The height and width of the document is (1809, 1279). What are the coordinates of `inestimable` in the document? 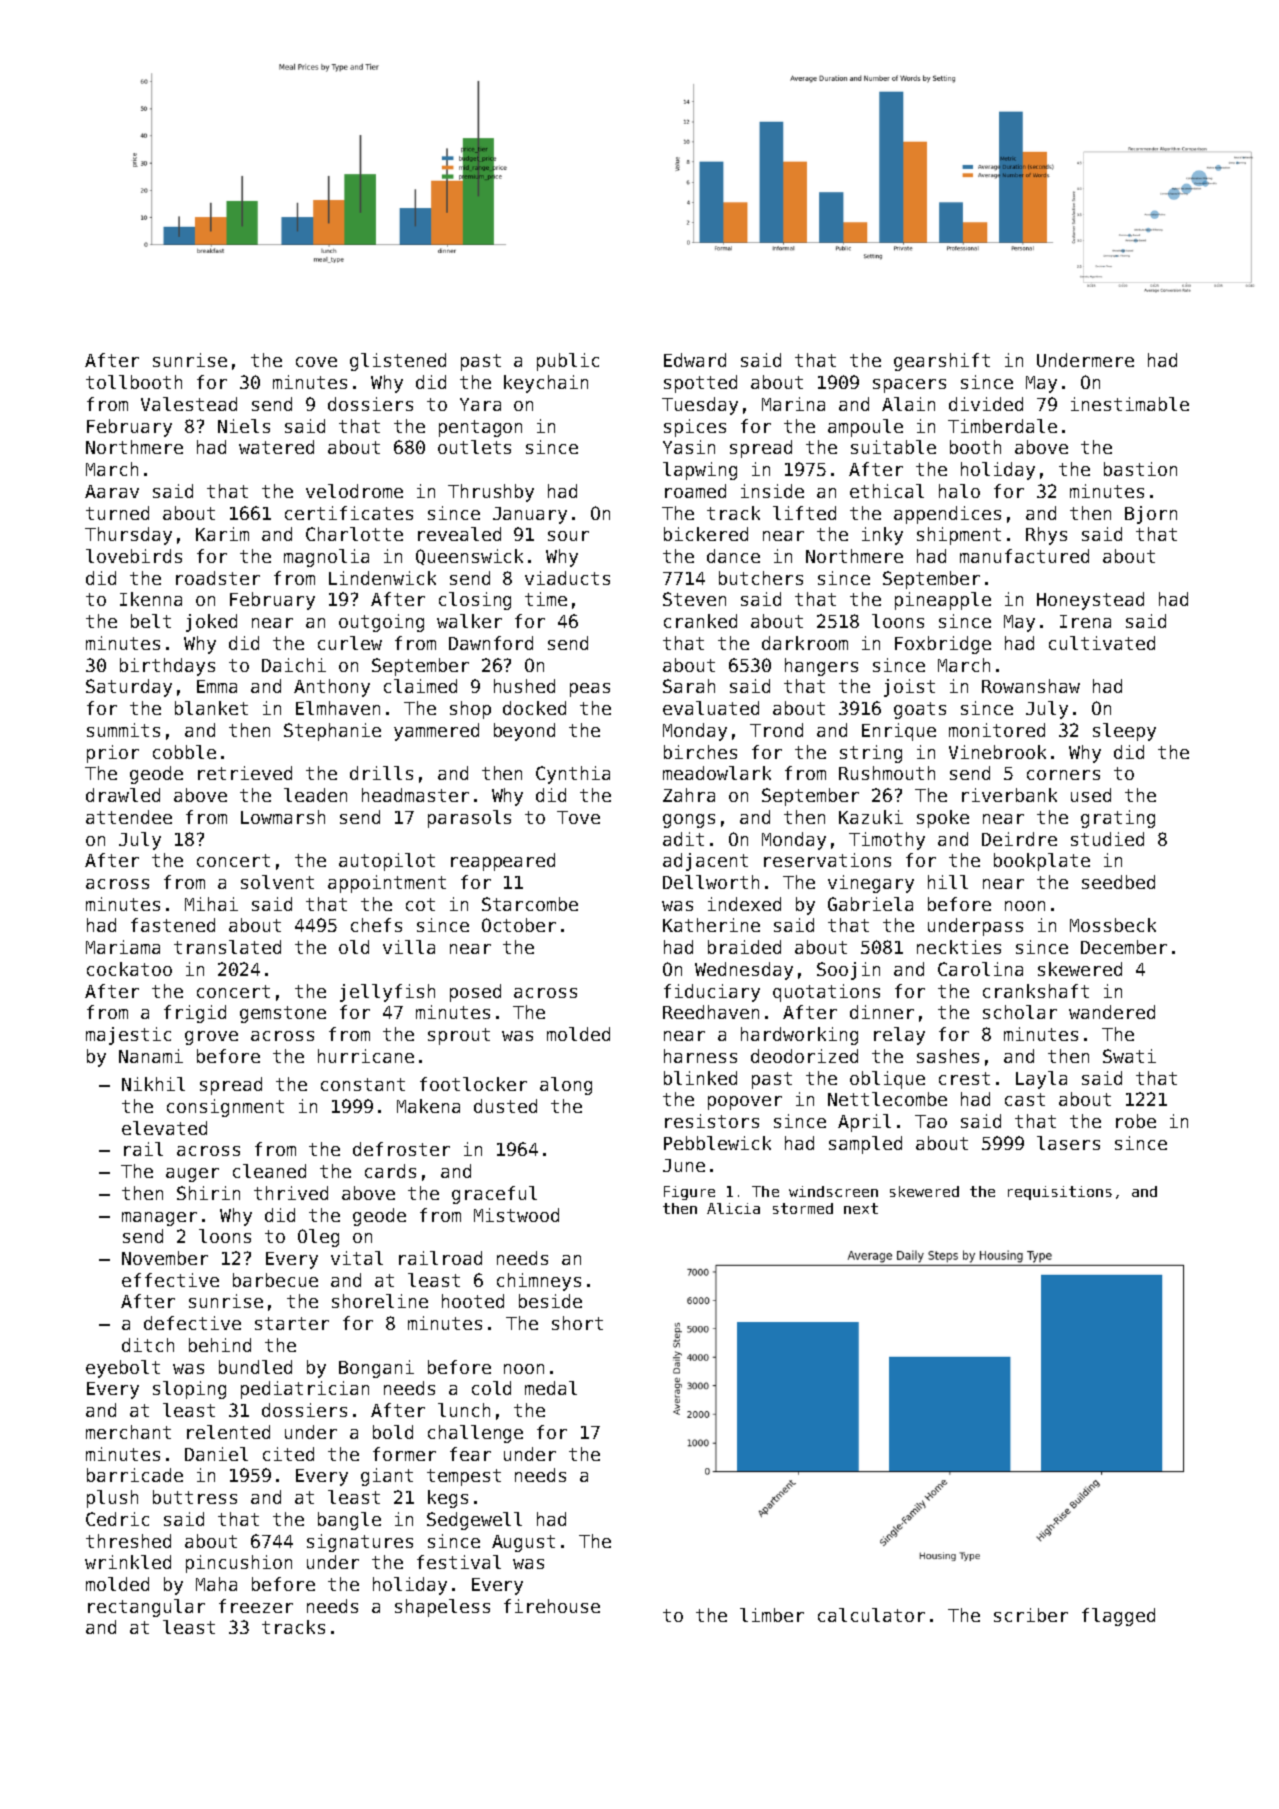 It's located at (1130, 404).
